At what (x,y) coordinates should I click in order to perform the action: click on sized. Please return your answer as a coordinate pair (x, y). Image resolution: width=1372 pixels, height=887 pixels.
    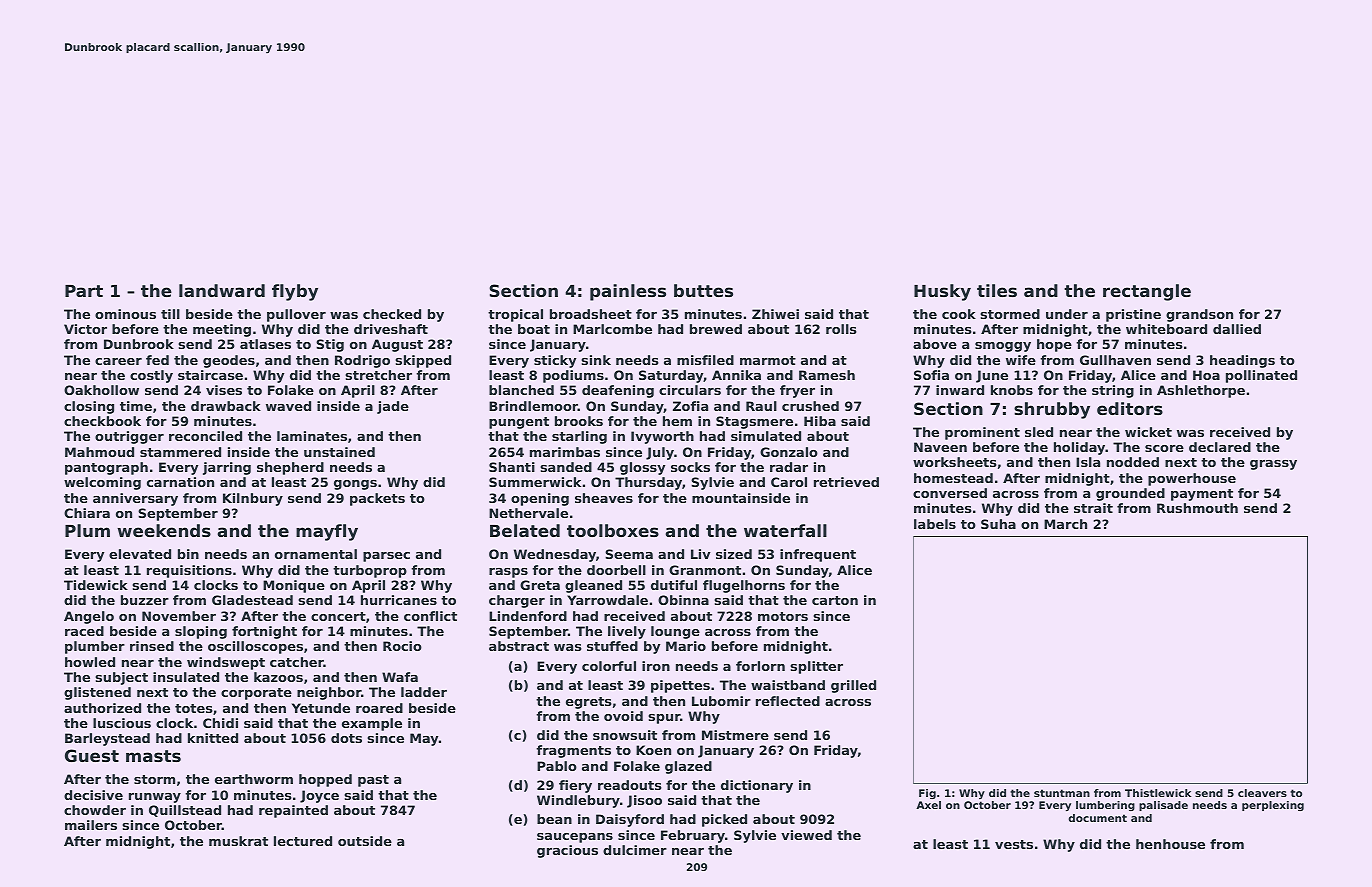
    Looking at the image, I should click on (734, 554).
